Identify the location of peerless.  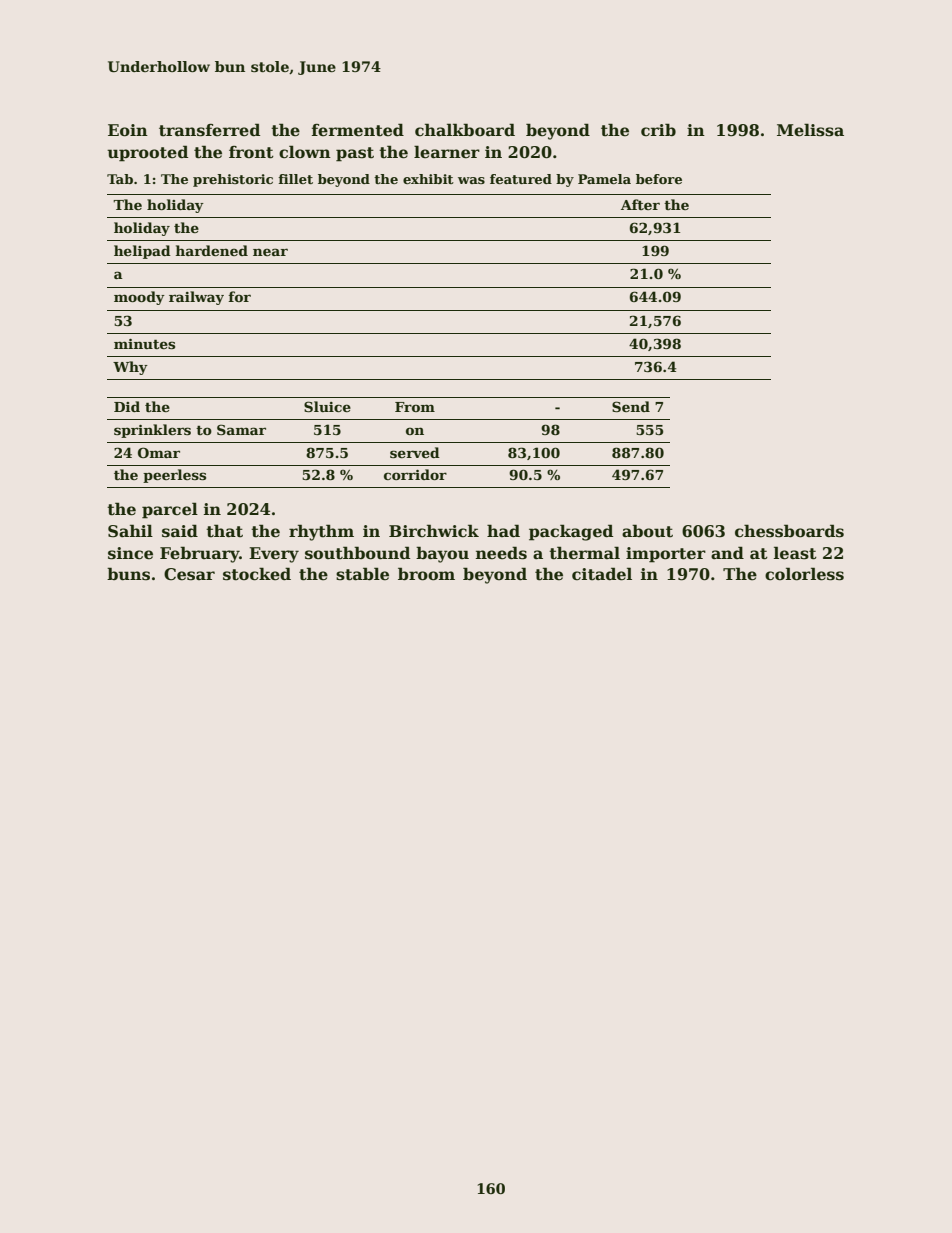
(174, 476).
